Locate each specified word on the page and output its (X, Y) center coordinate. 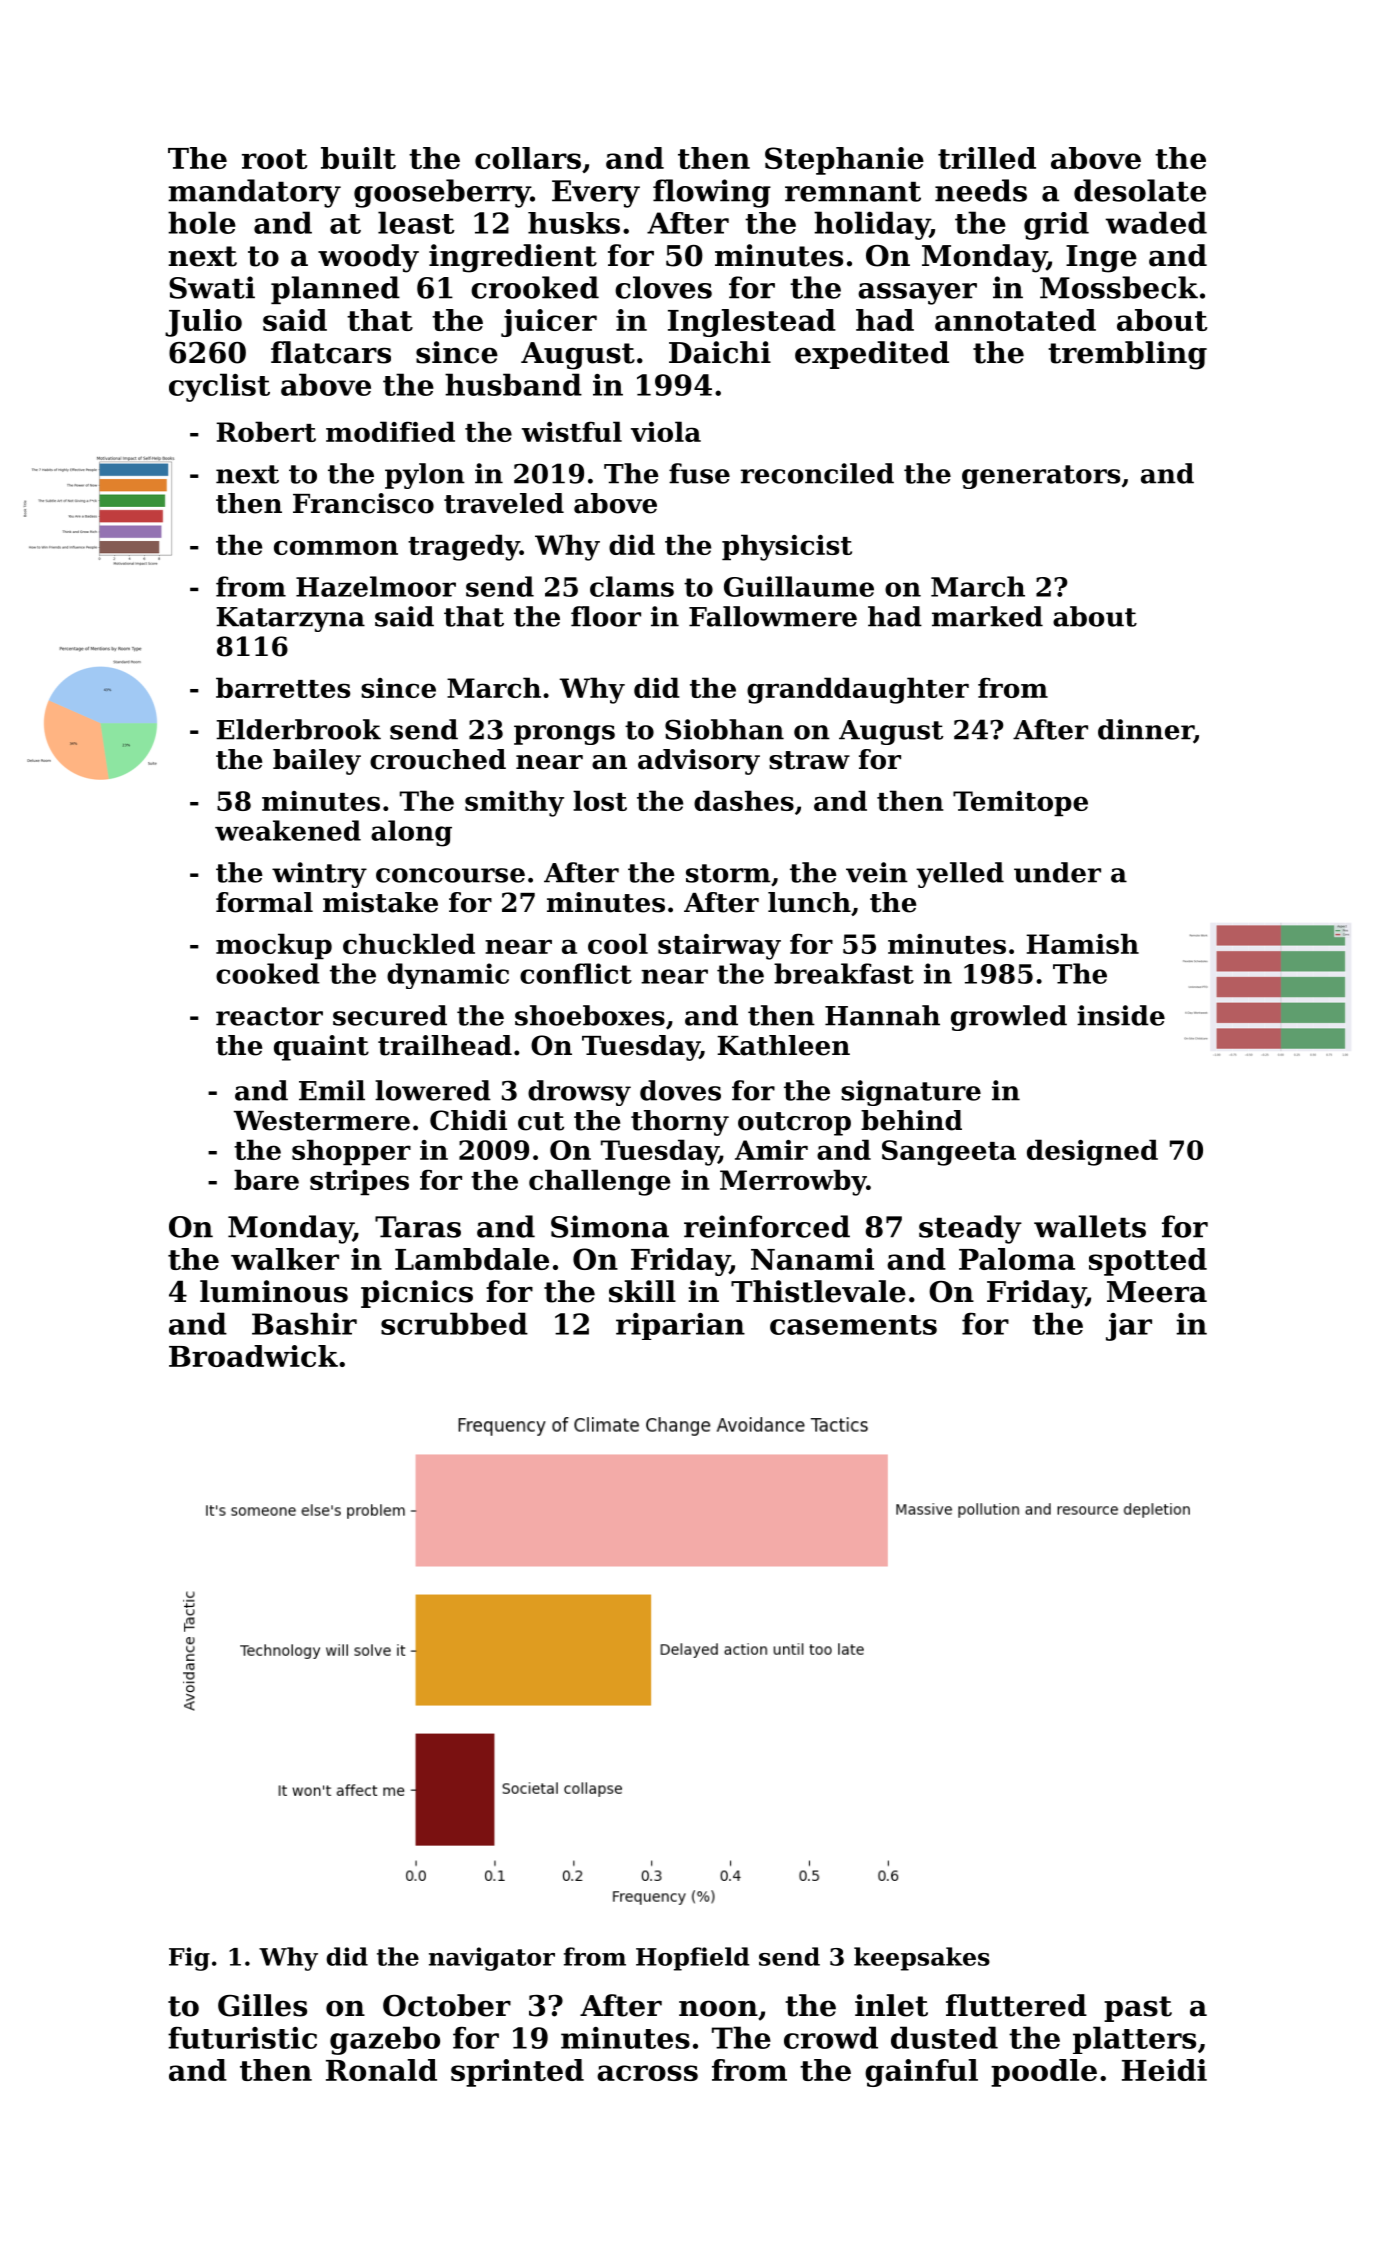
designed (1092, 1152)
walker (285, 1259)
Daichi (720, 352)
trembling (1127, 355)
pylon (425, 476)
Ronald (381, 2070)
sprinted (517, 2073)
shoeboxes (590, 1015)
